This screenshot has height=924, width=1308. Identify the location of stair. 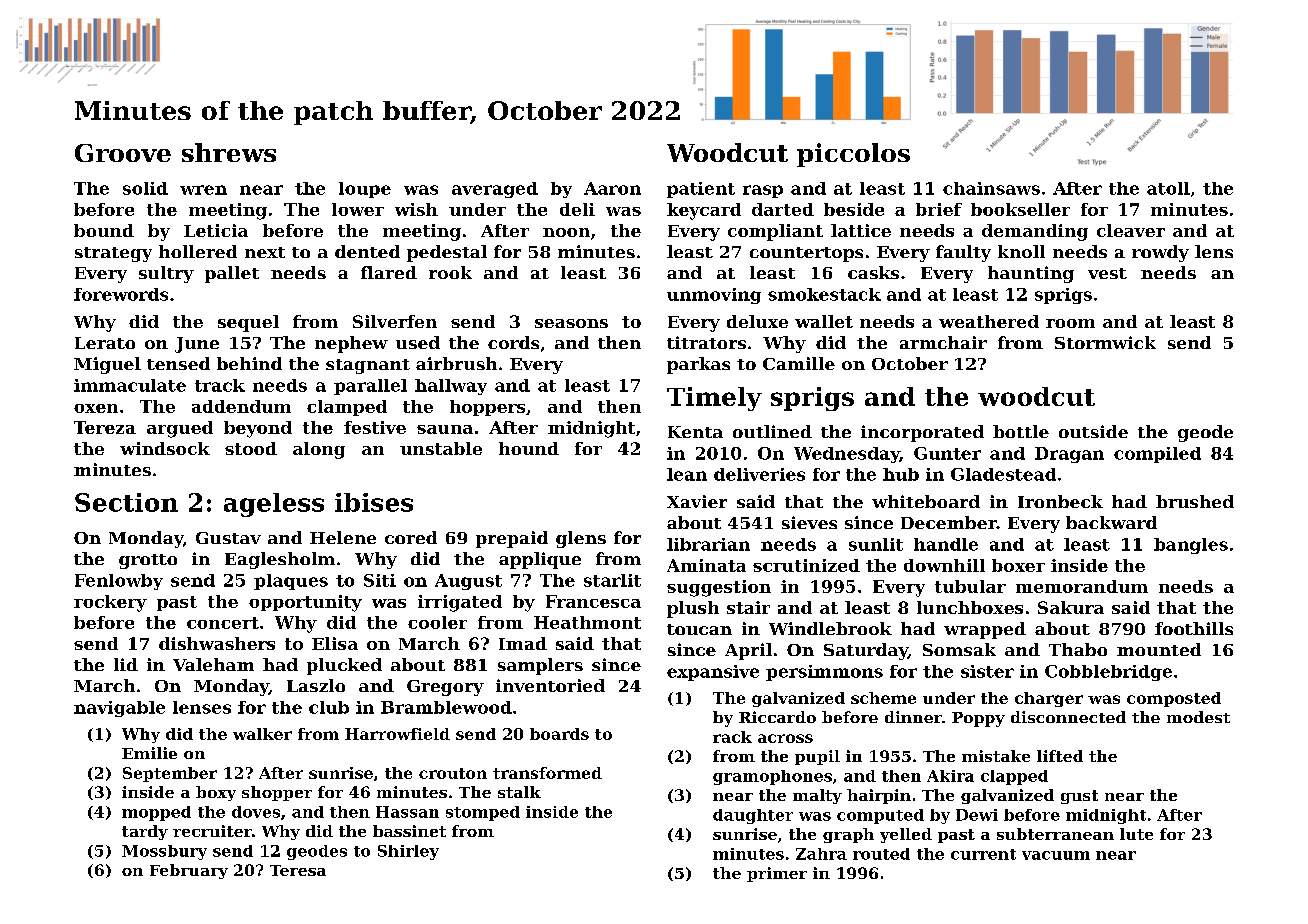
(748, 607).
